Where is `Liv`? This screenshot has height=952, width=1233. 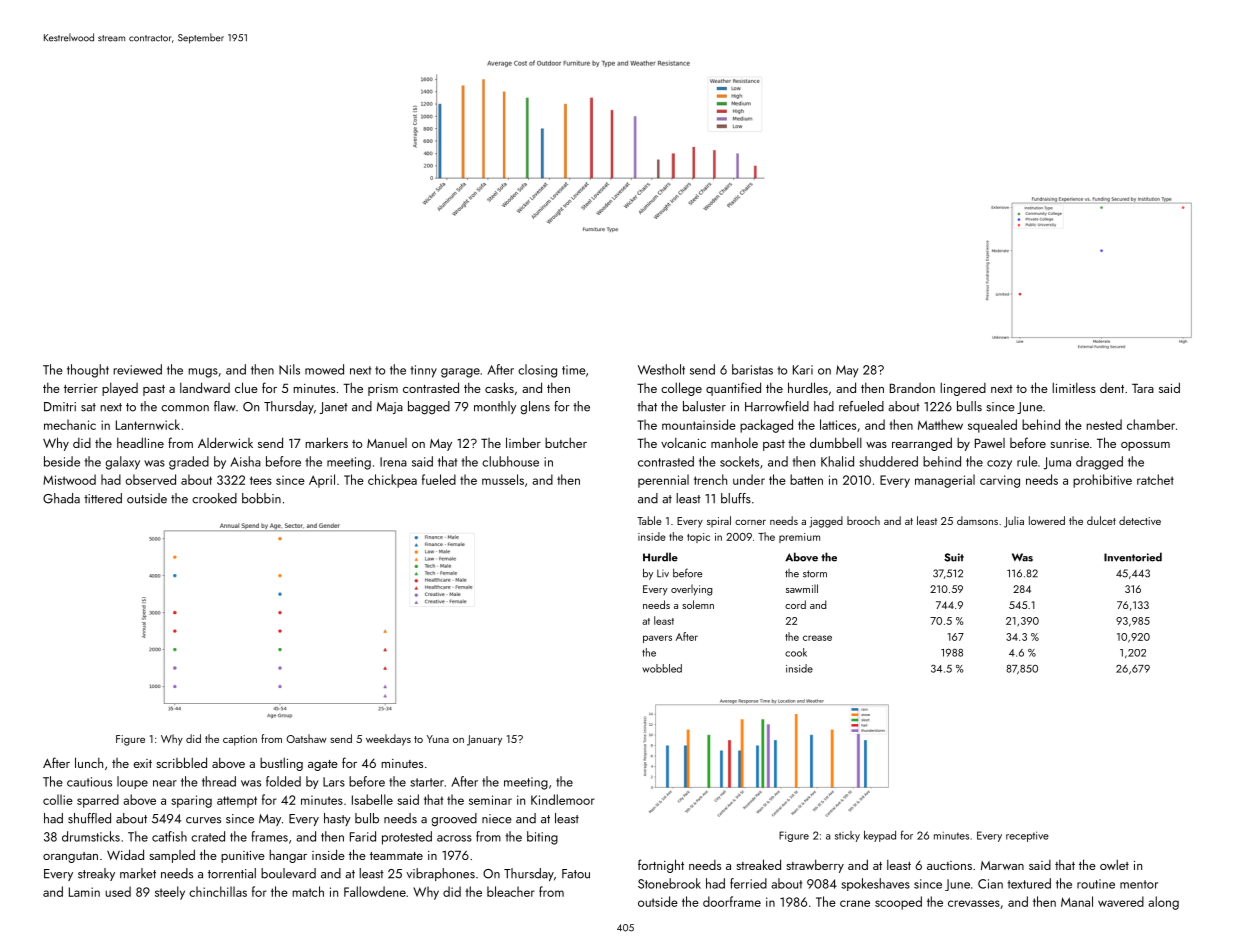 Liv is located at coordinates (663, 573).
